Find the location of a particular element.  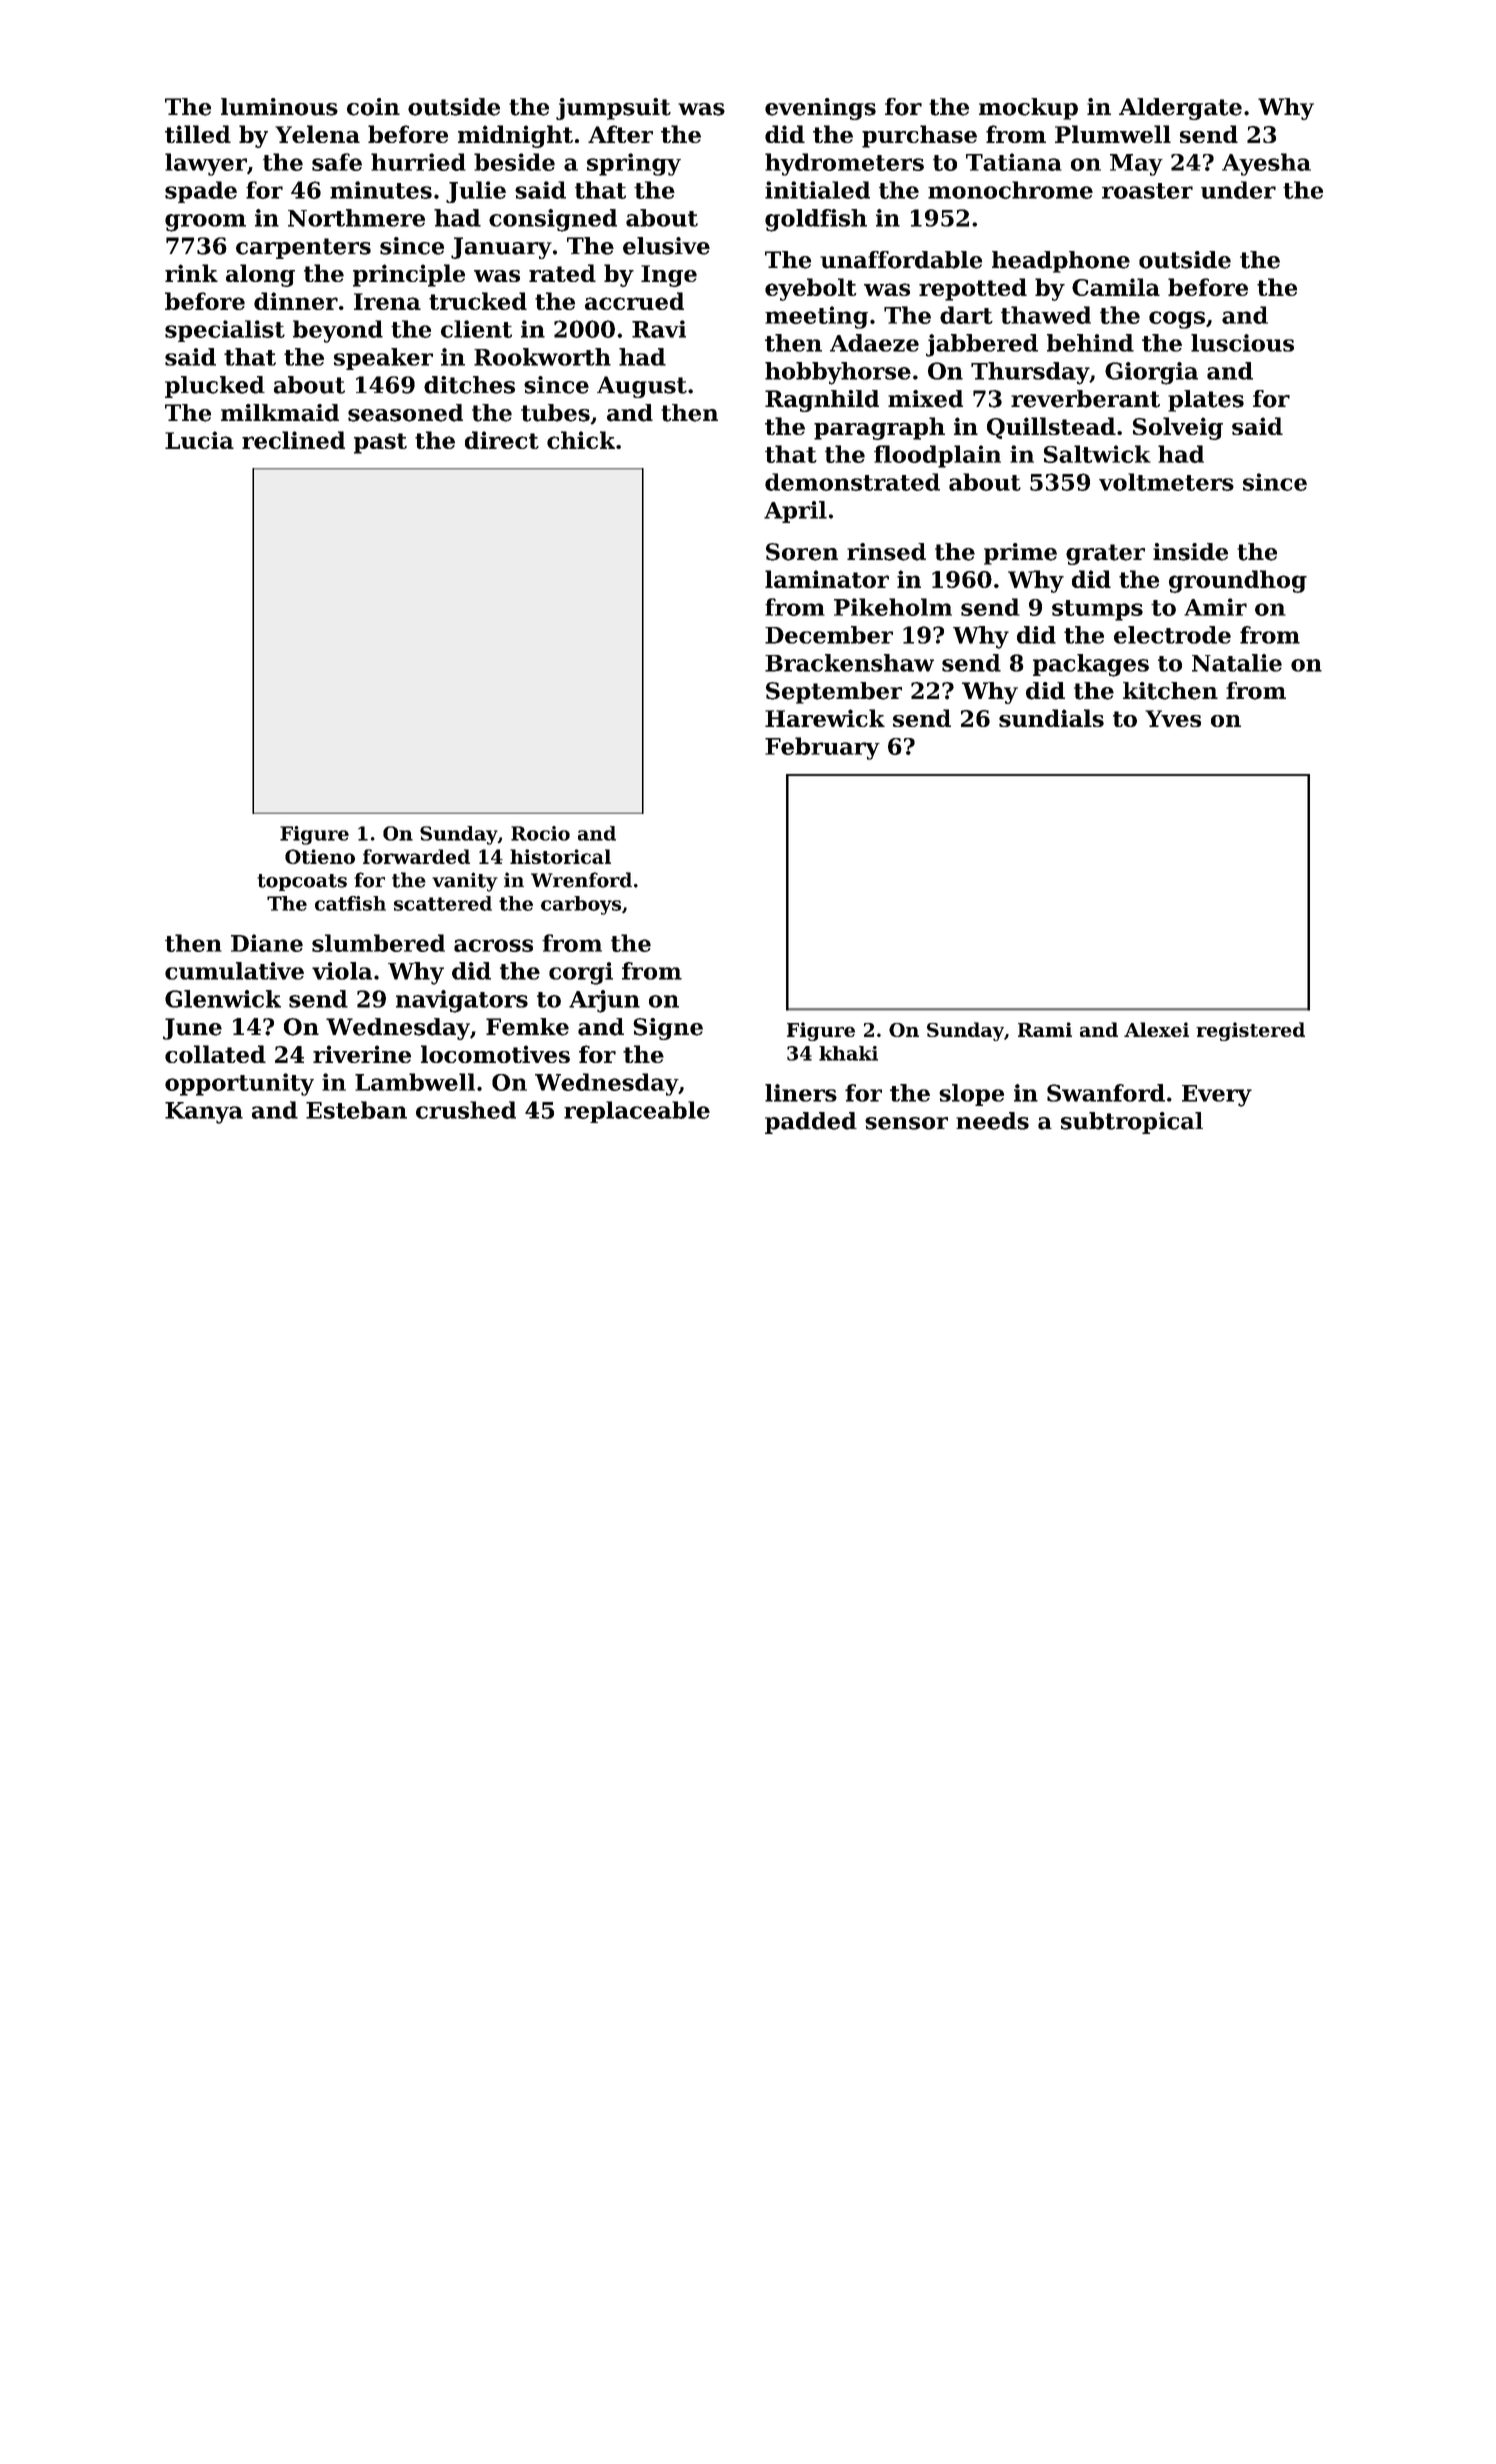

Yelena is located at coordinates (317, 134).
